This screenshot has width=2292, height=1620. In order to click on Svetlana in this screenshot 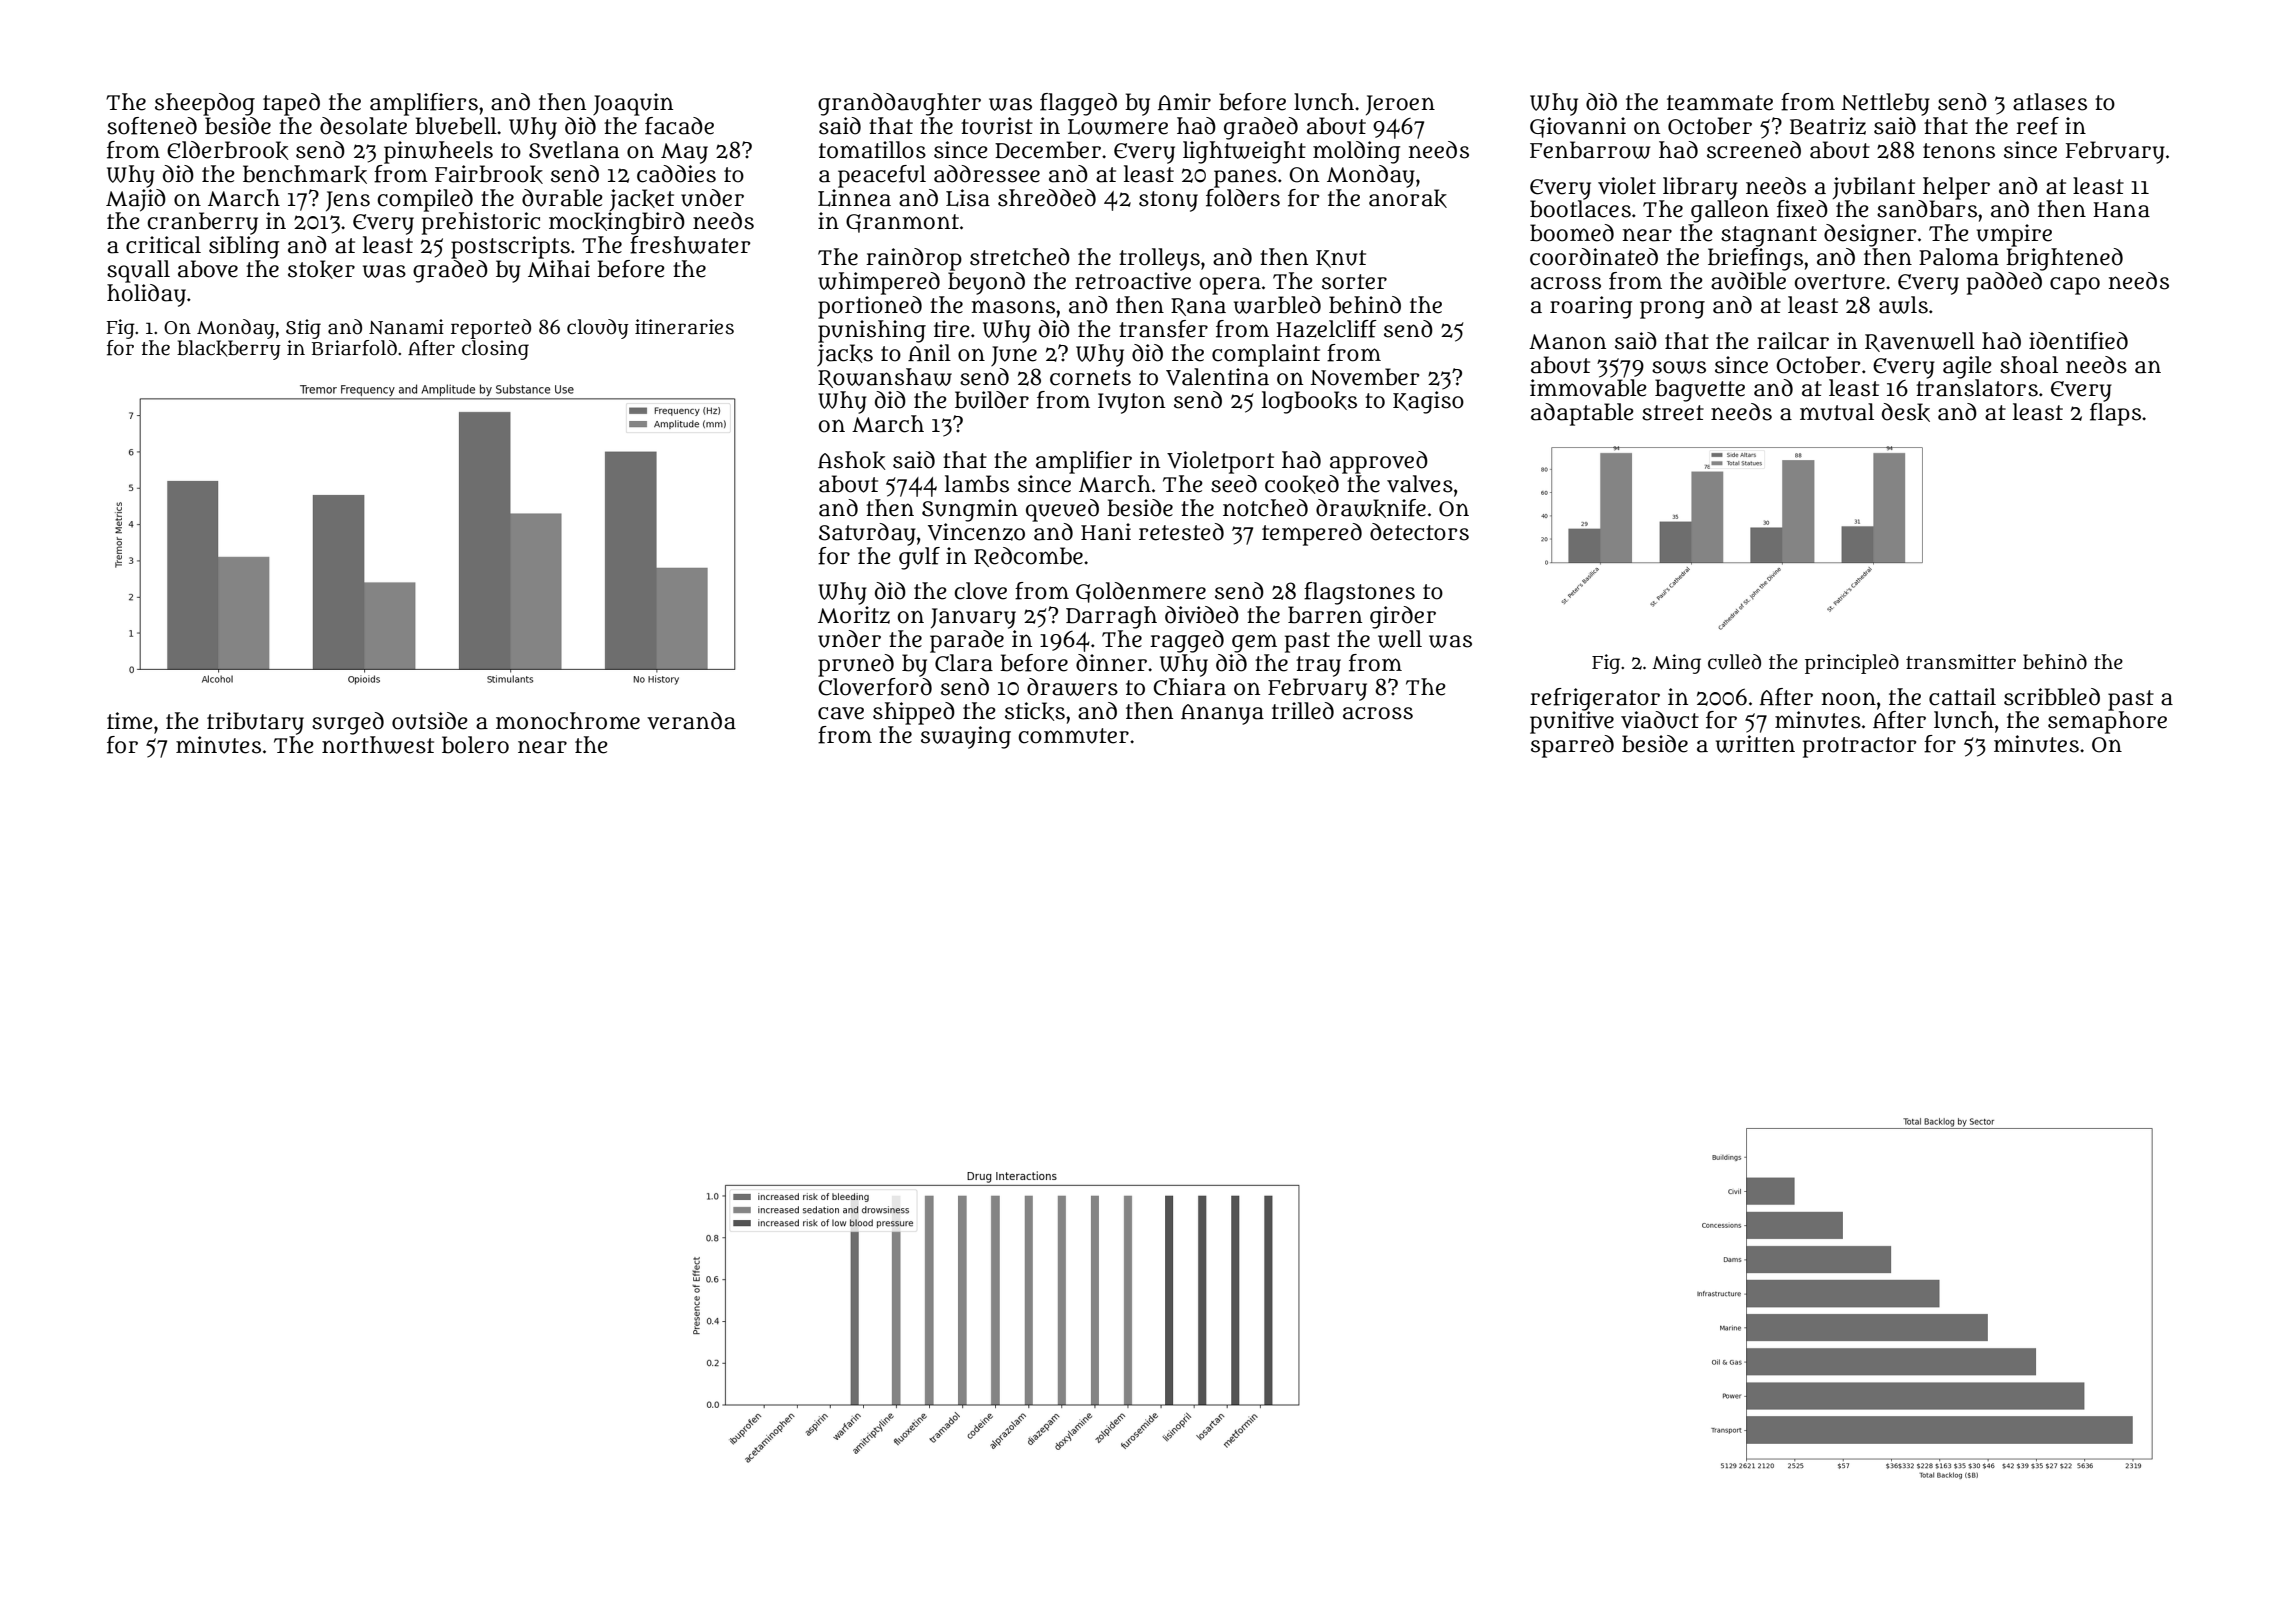, I will do `click(574, 150)`.
